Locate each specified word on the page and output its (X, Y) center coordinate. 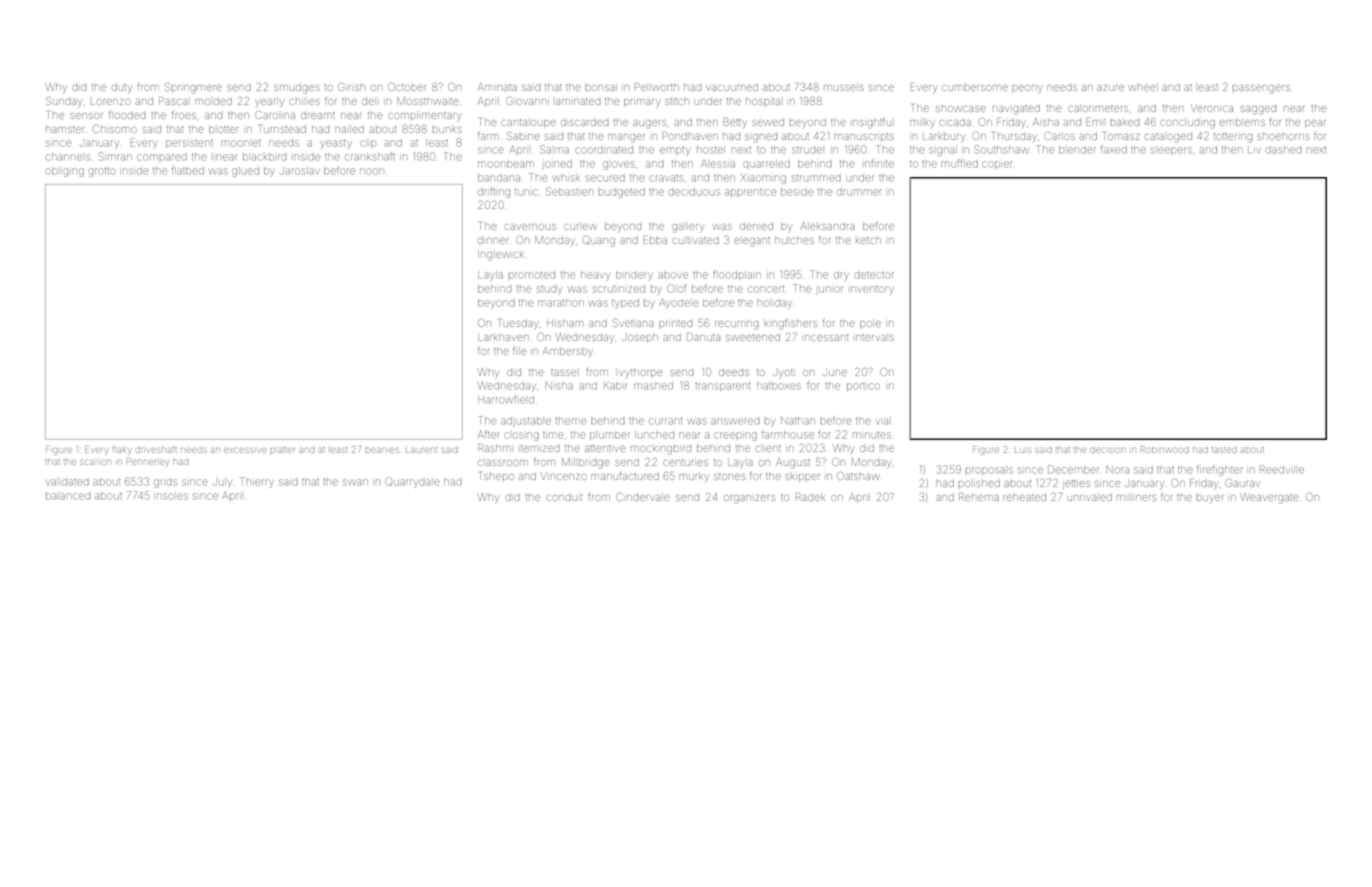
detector (874, 275)
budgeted (621, 193)
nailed (349, 129)
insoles (171, 496)
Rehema (979, 497)
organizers (749, 499)
